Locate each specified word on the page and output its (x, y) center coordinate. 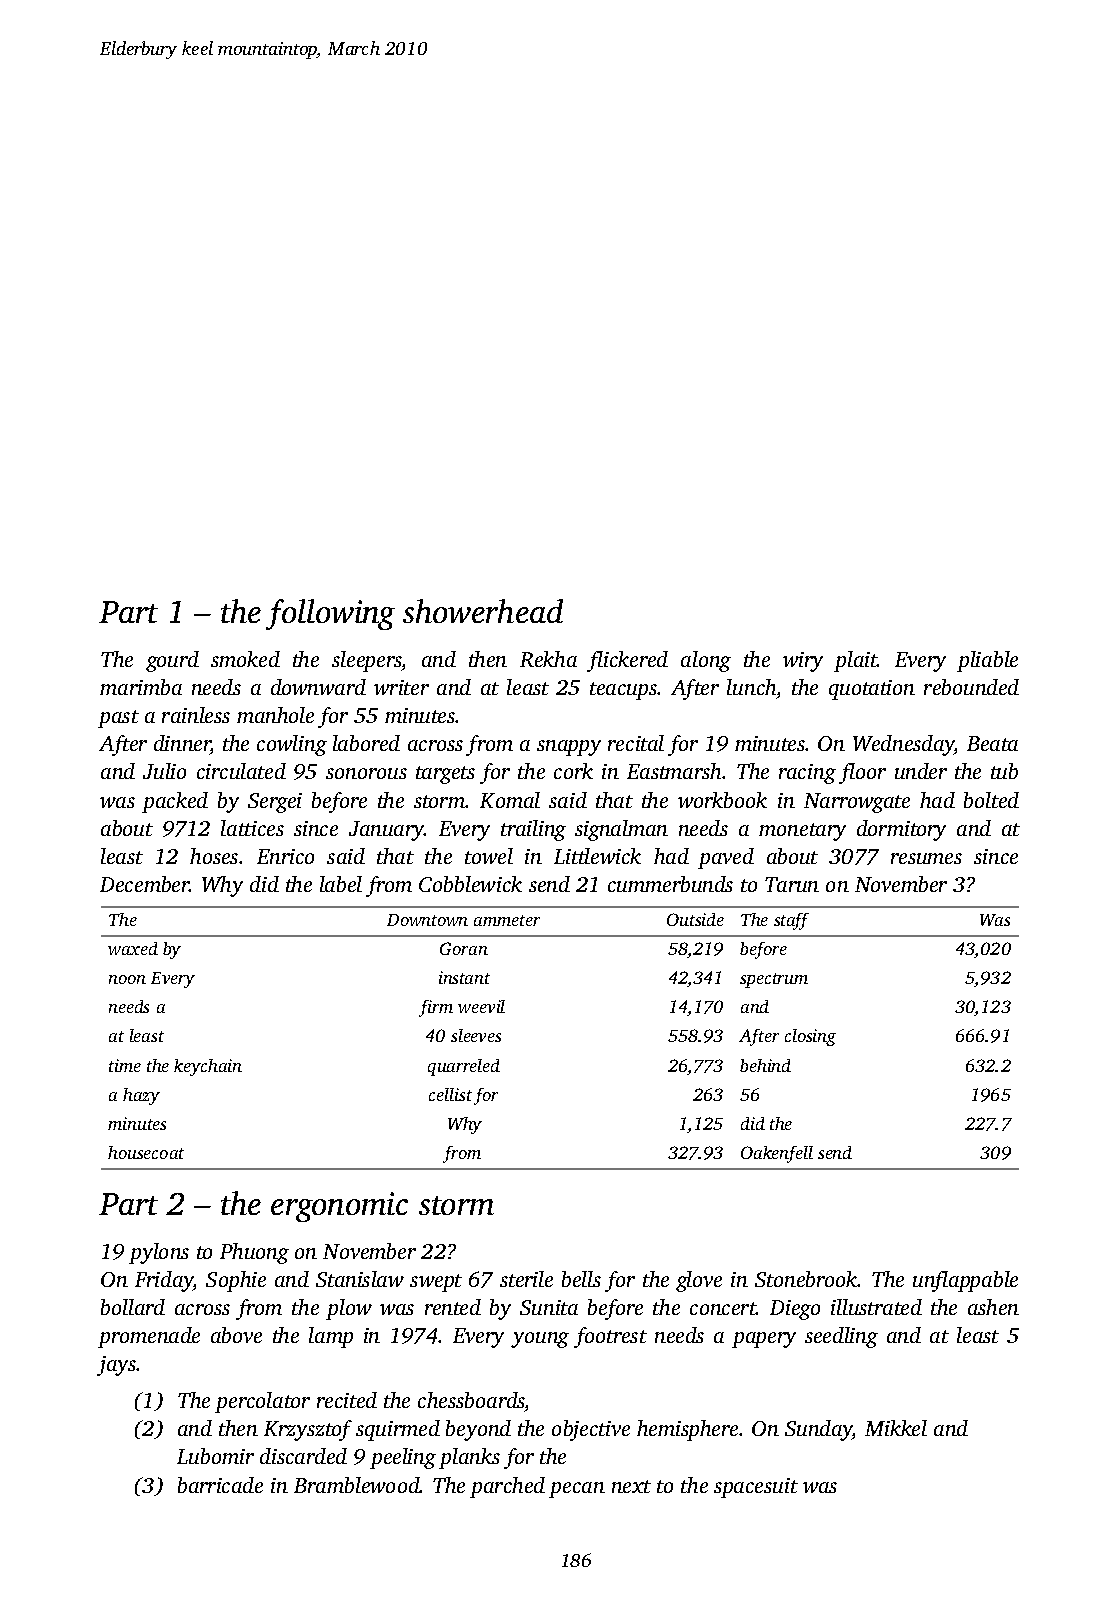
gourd (172, 661)
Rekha (548, 659)
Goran (464, 948)
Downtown (427, 920)
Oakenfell (777, 1154)
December (144, 884)
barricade (220, 1485)
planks (469, 1458)
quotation (872, 690)
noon (127, 979)
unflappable (965, 1281)
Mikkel (896, 1428)
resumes (926, 858)
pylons (159, 1253)
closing (810, 1037)
